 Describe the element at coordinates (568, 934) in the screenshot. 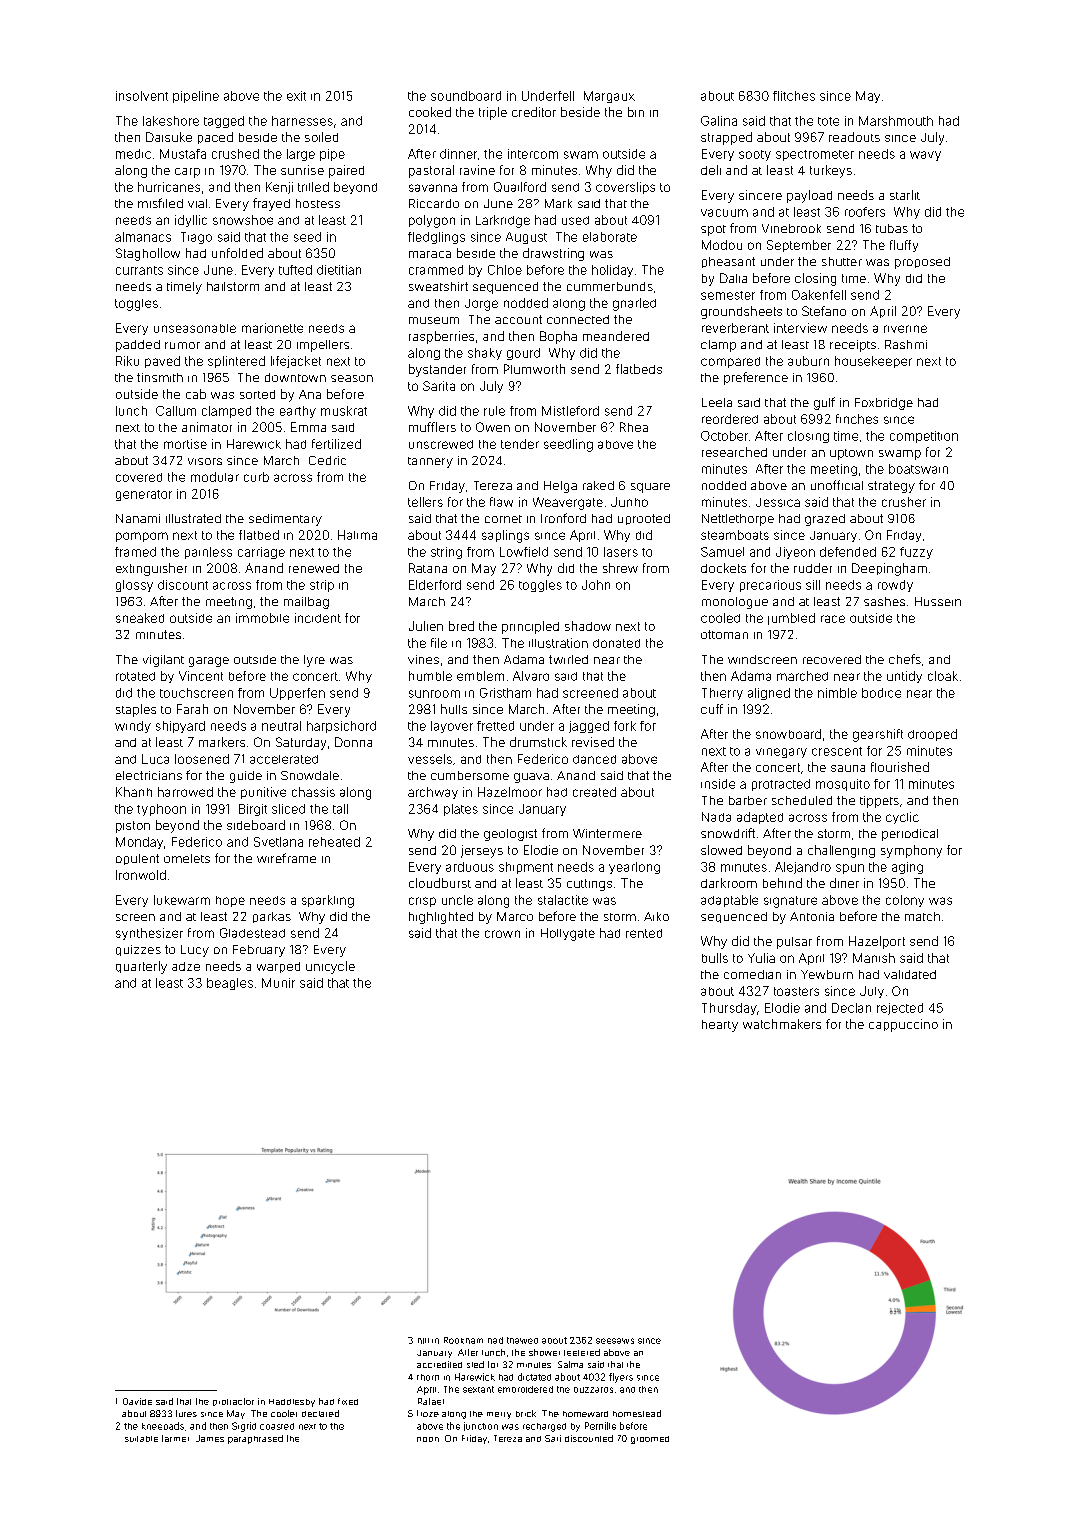

I see `Hollygate` at that location.
